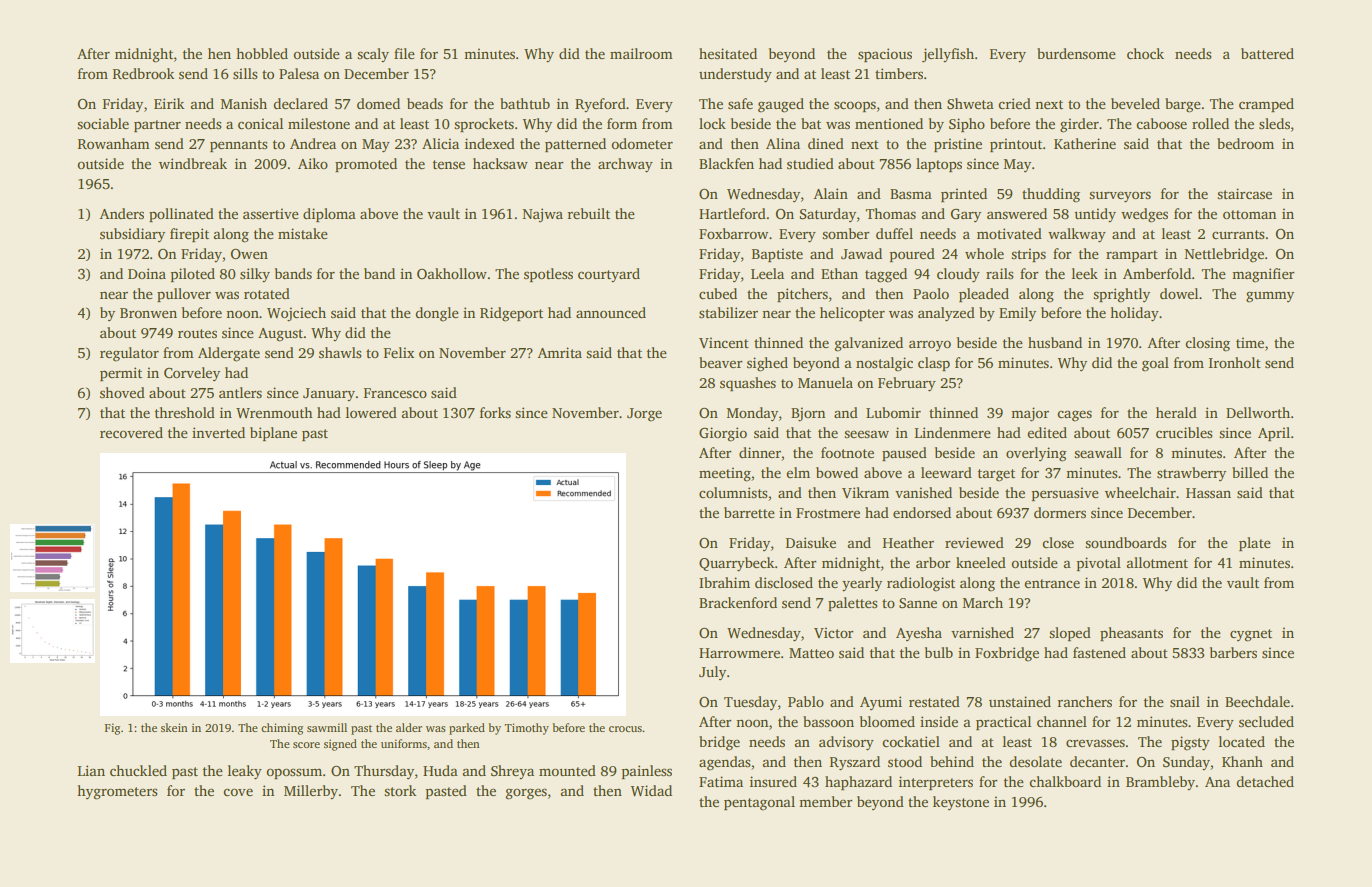  I want to click on keystone, so click(961, 803).
